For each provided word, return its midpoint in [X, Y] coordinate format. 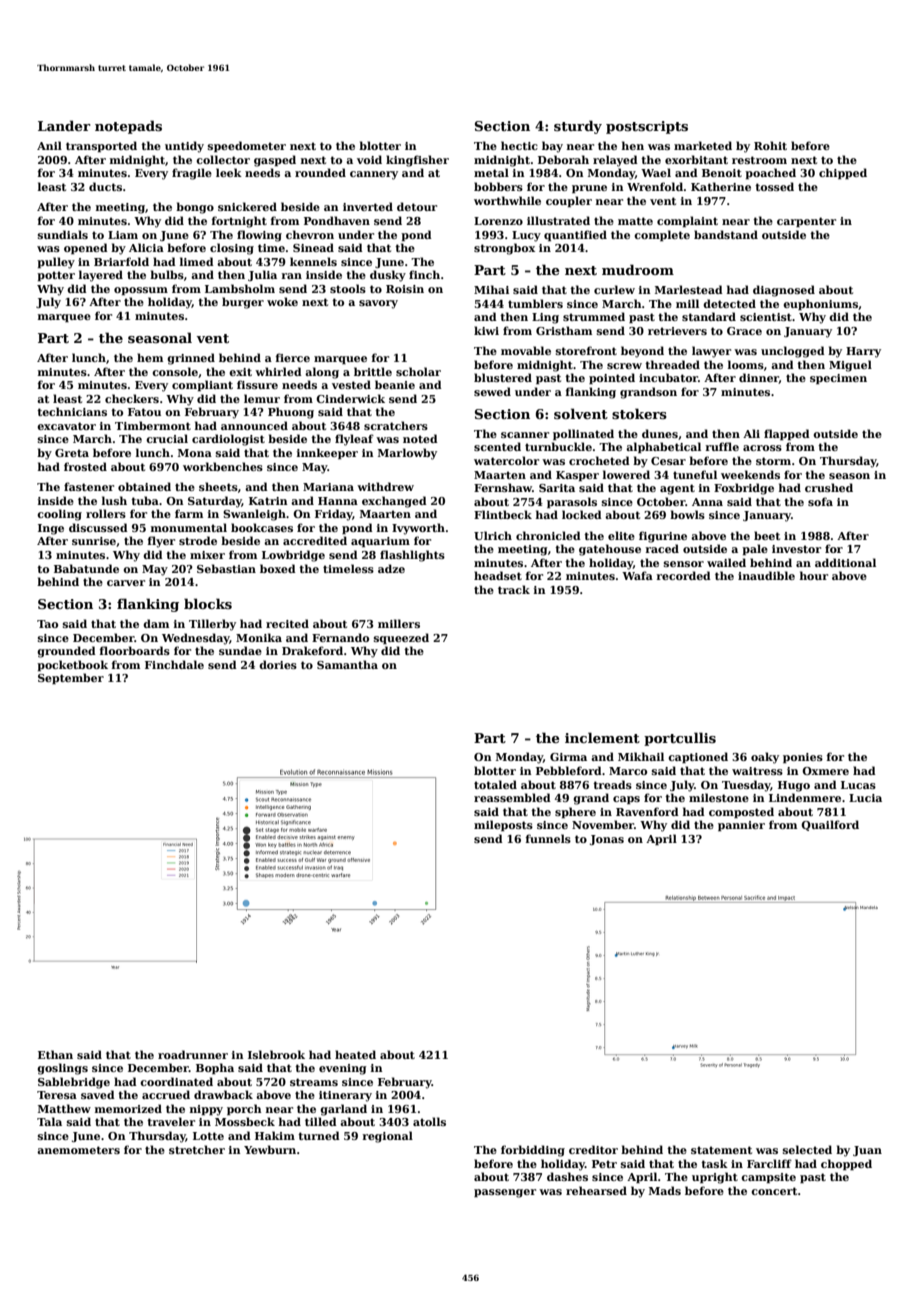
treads [612, 784]
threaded [672, 364]
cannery [374, 175]
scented [497, 446]
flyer [161, 542]
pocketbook [72, 665]
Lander [64, 125]
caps [626, 800]
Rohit [770, 145]
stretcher [197, 1149]
